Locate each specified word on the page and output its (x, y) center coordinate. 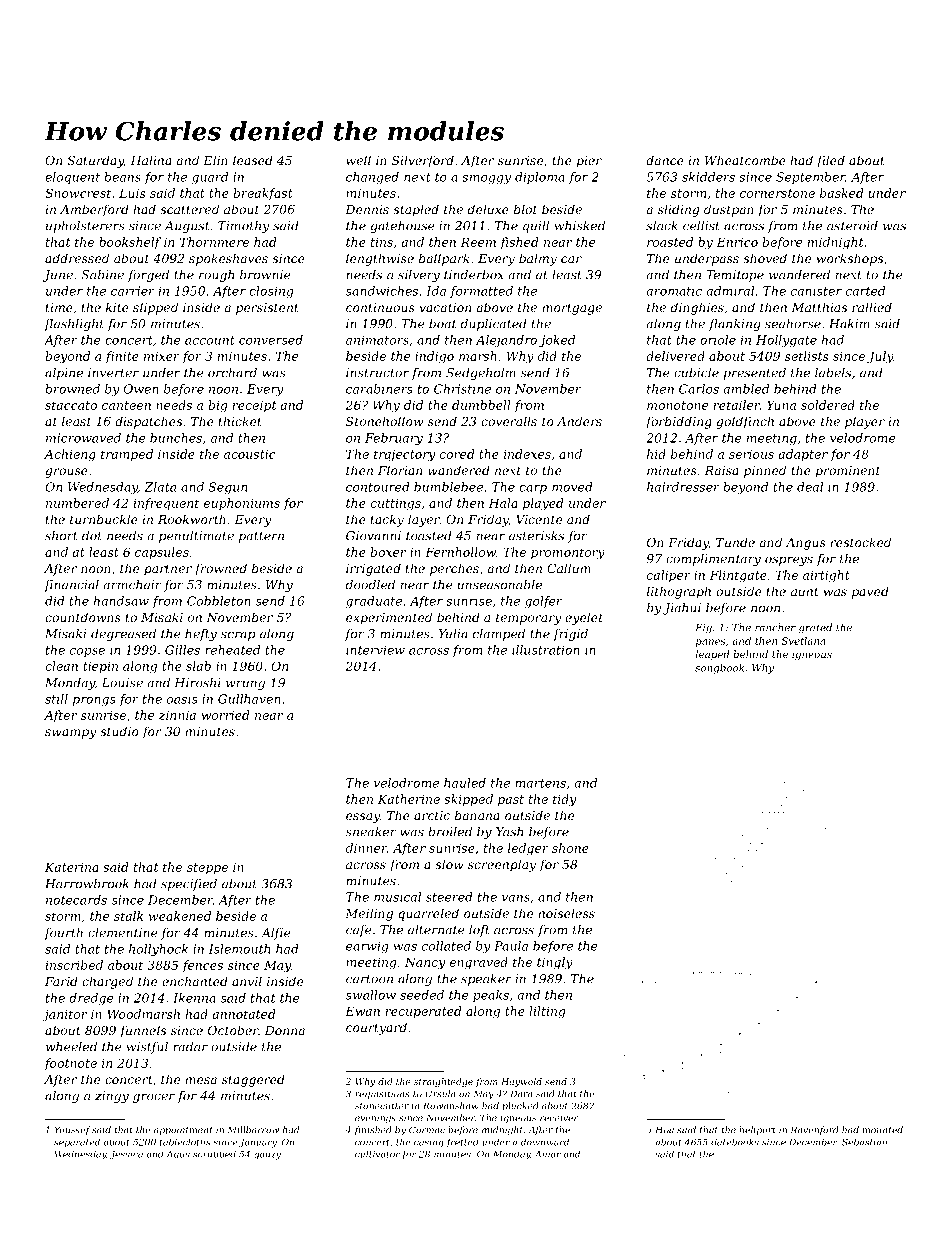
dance (665, 160)
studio (119, 731)
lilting (547, 1012)
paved (870, 592)
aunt (805, 591)
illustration (546, 650)
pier (589, 162)
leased (253, 160)
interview (375, 650)
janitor (65, 1016)
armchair (132, 585)
